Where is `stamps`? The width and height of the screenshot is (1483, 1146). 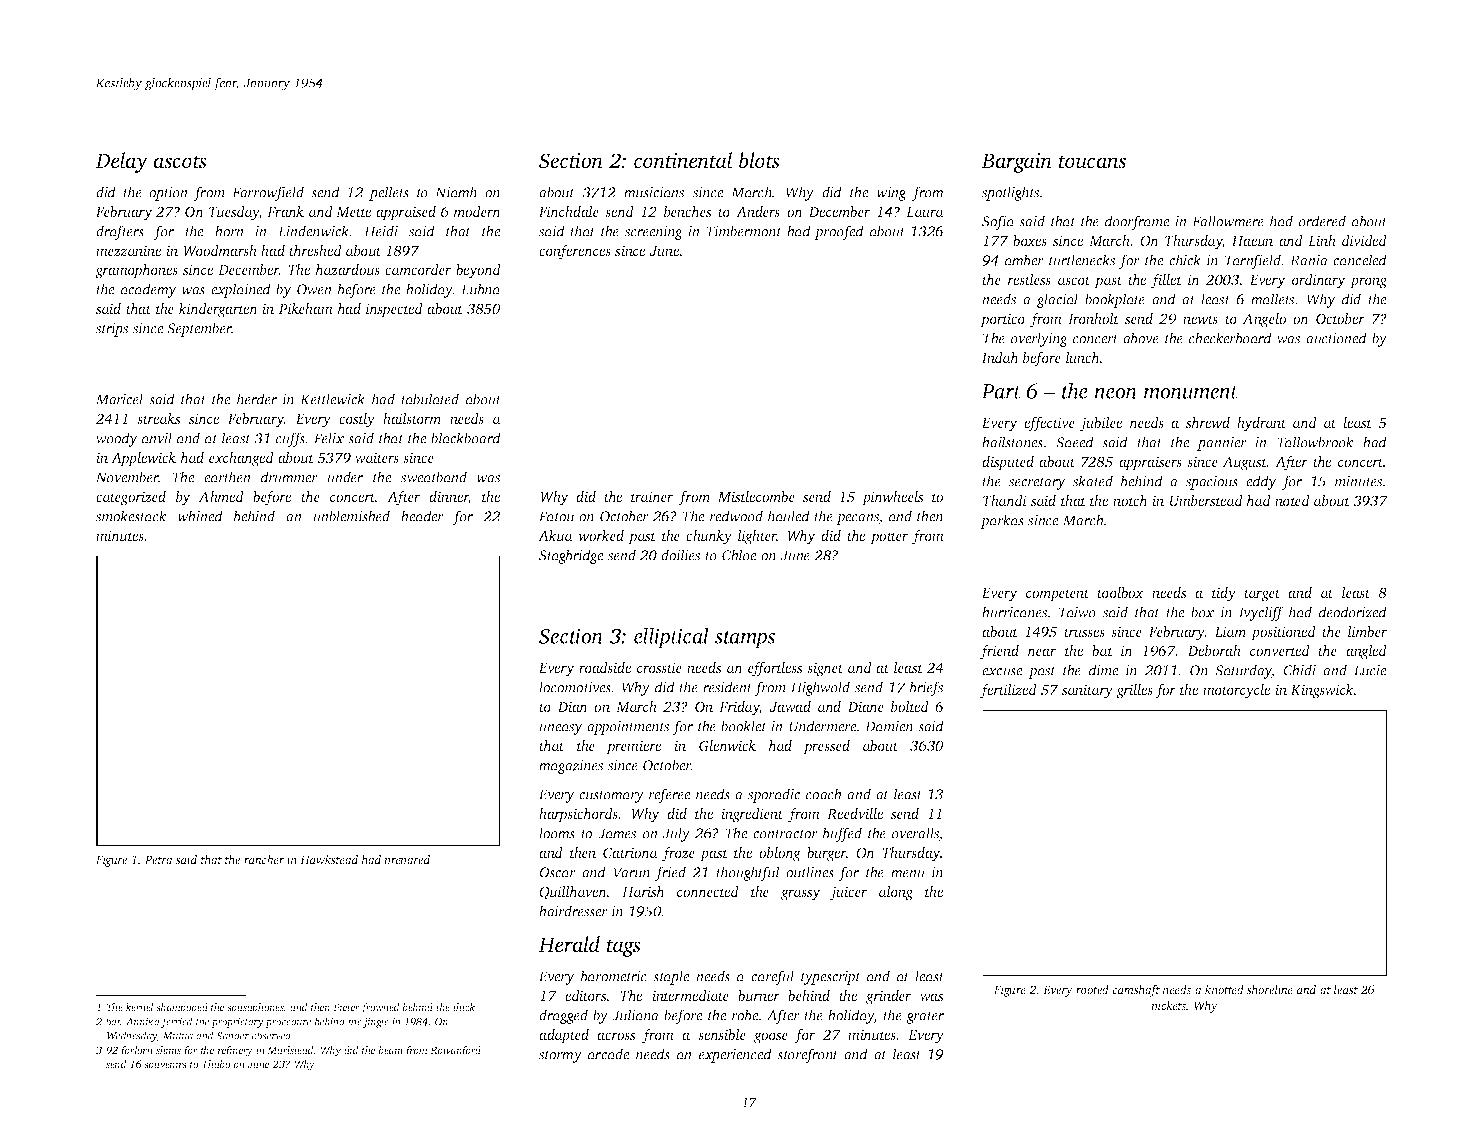 stamps is located at coordinates (745, 639).
